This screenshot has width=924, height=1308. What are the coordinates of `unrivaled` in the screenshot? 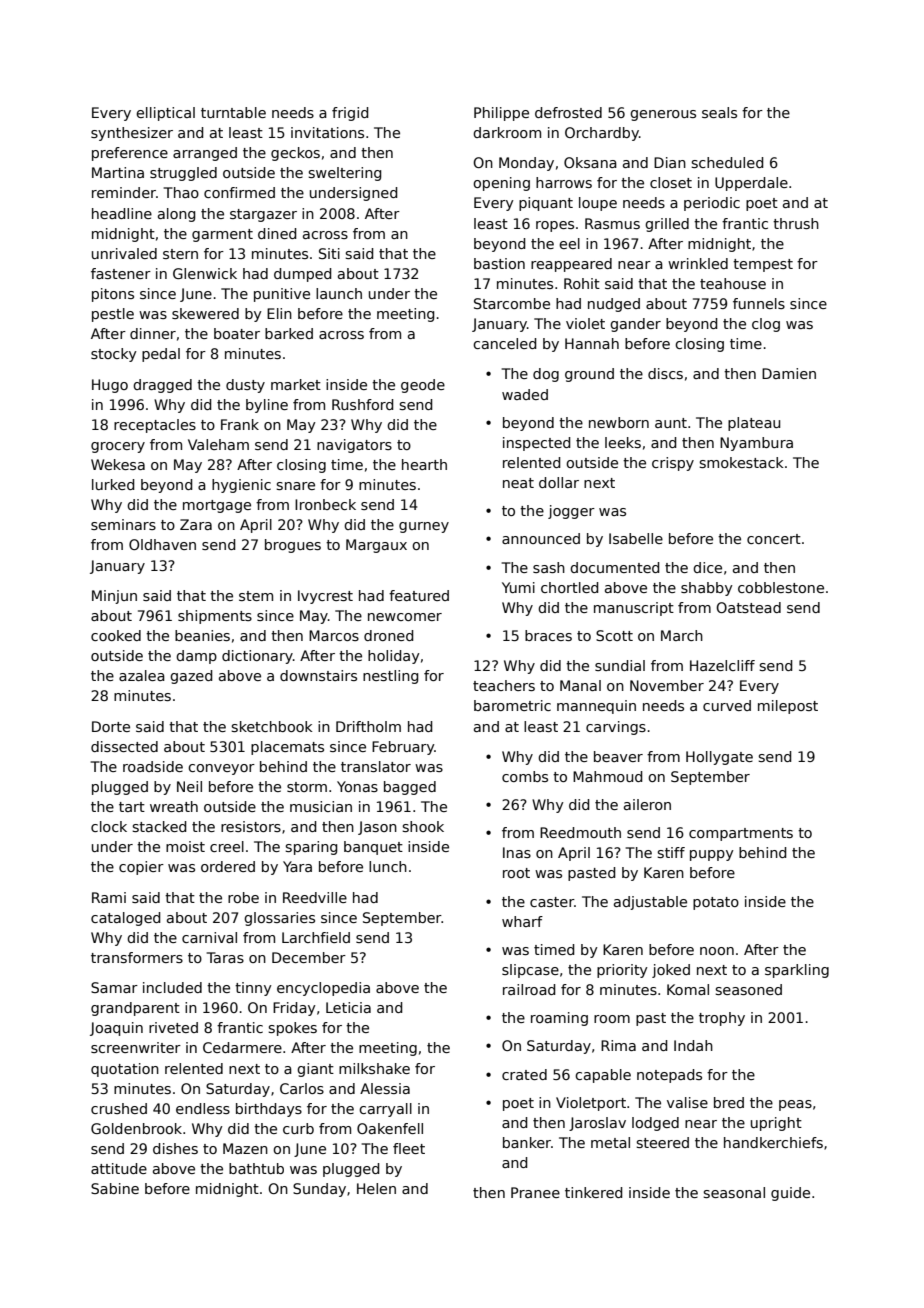 It's located at (124, 253).
